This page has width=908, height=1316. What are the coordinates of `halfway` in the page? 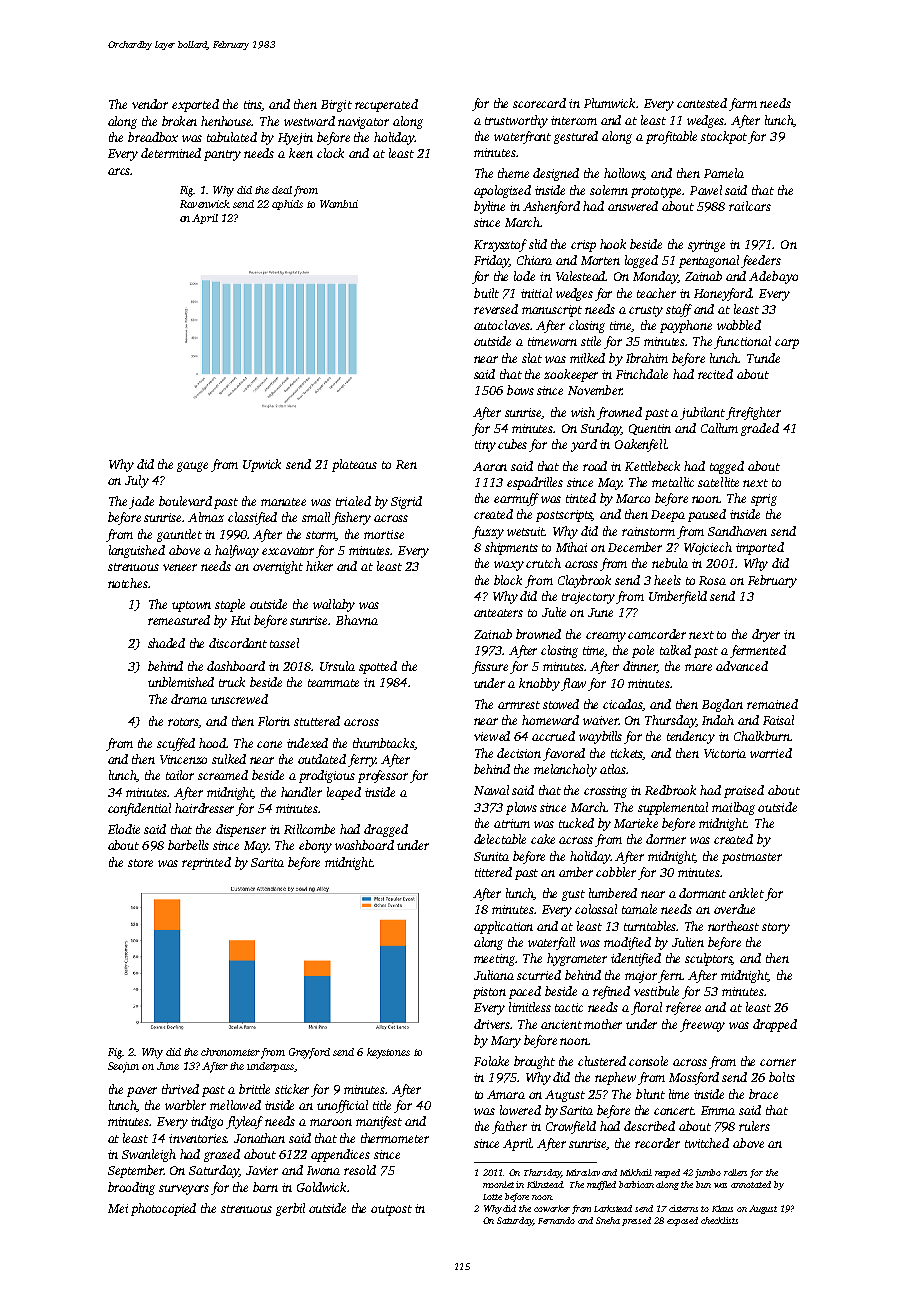 It's located at (237, 551).
